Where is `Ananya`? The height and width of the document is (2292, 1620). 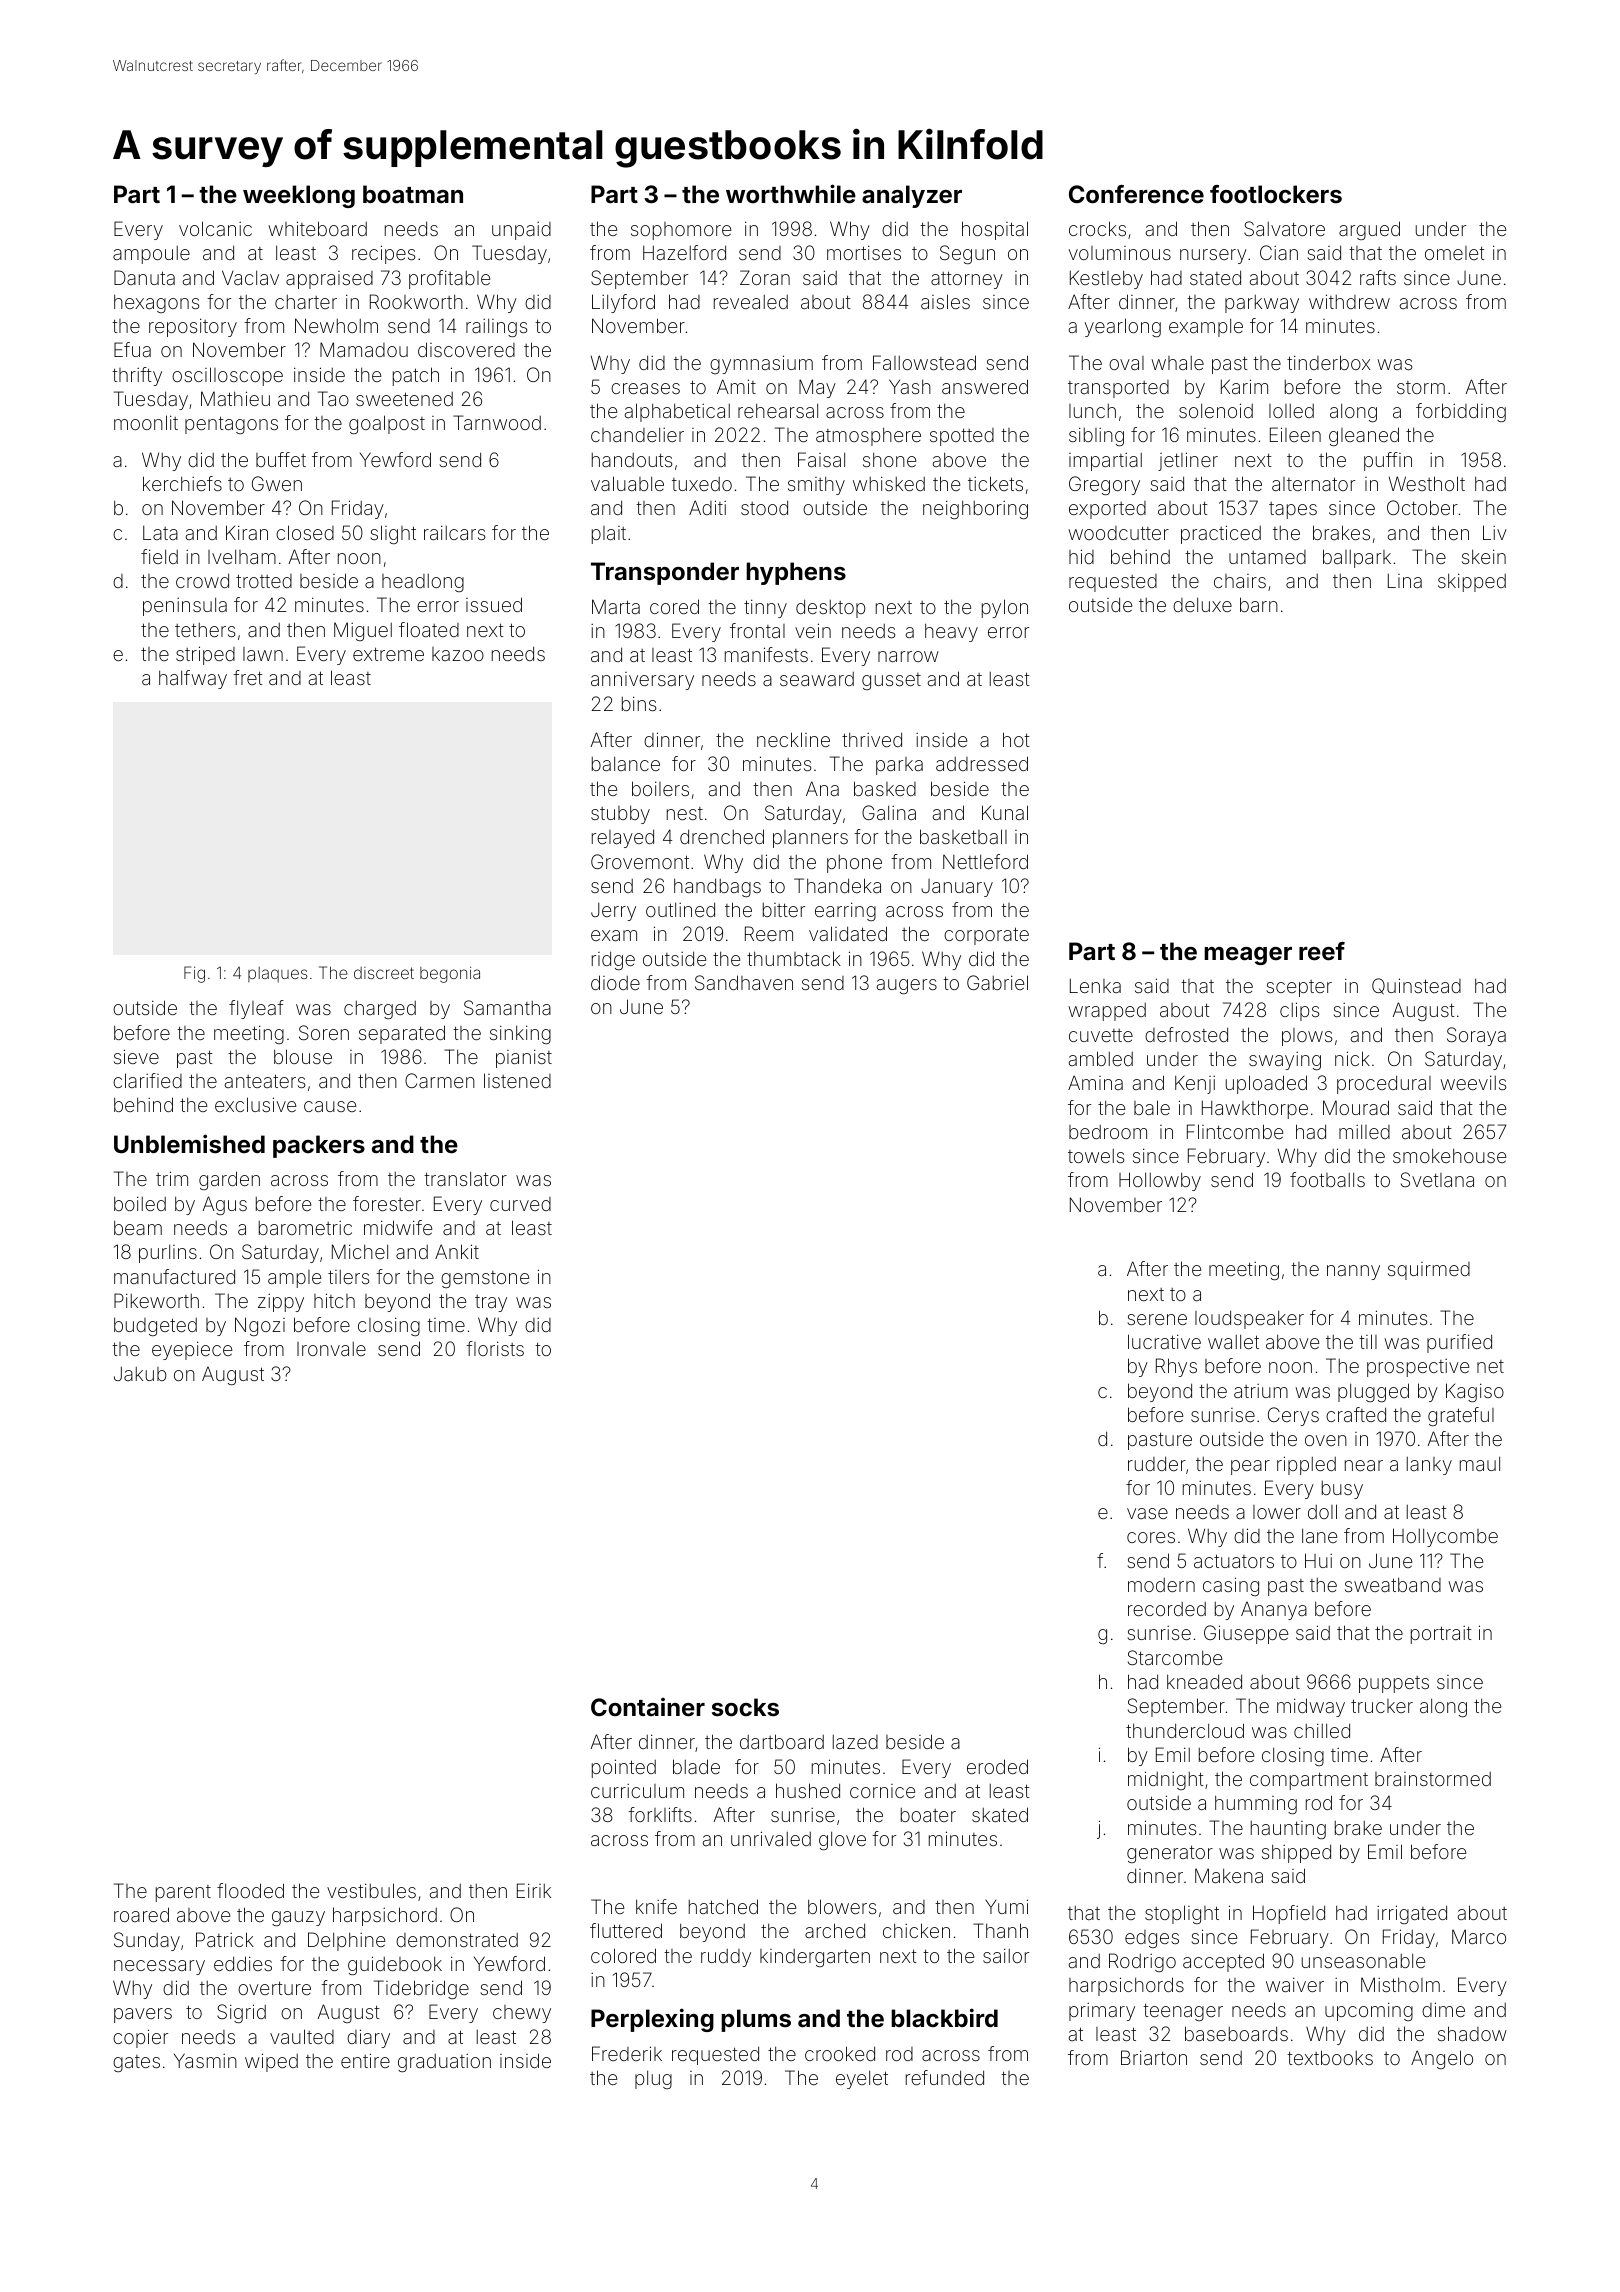 Ananya is located at coordinates (1274, 1611).
